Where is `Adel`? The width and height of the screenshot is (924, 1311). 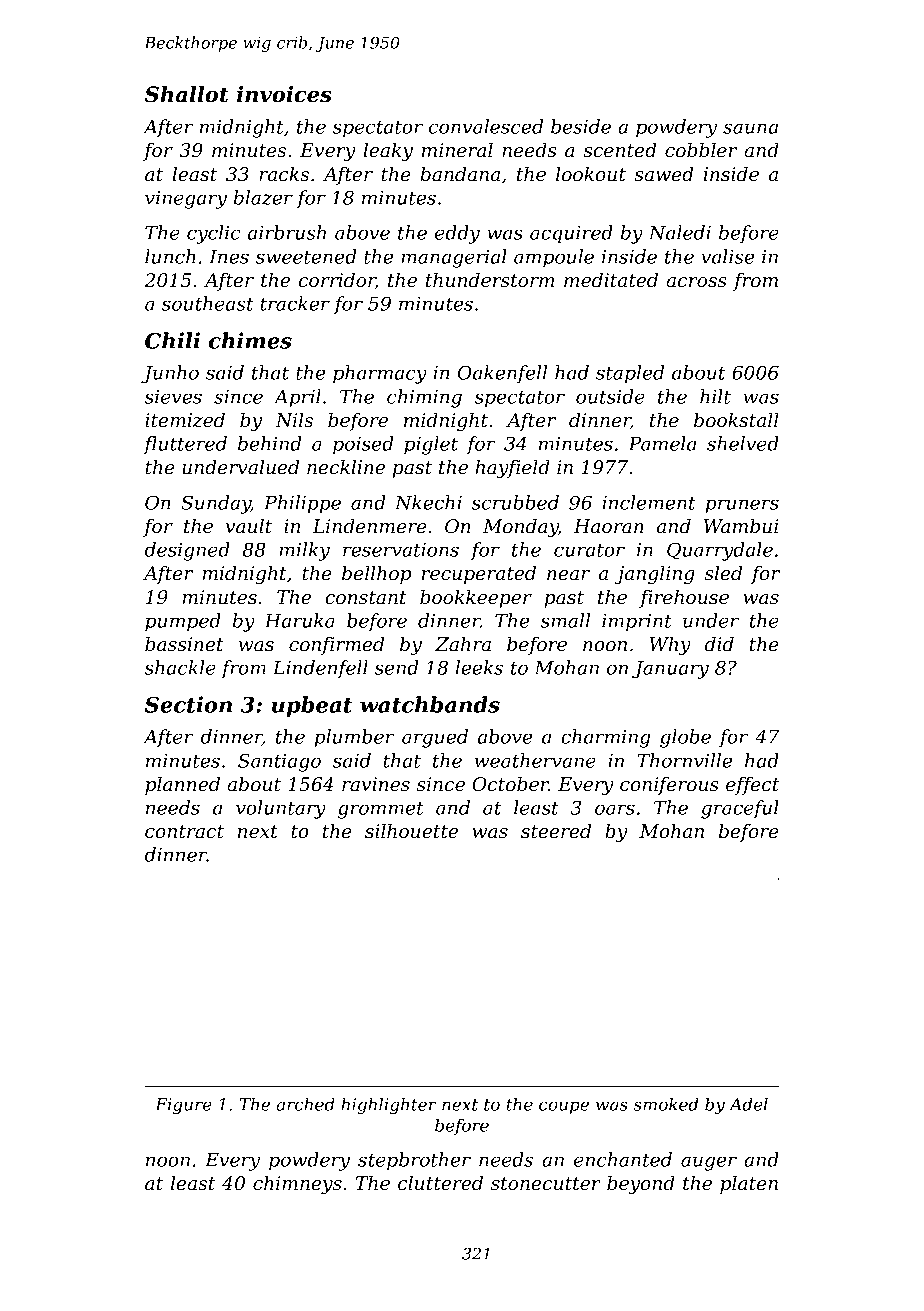
Adel is located at coordinates (748, 1104).
